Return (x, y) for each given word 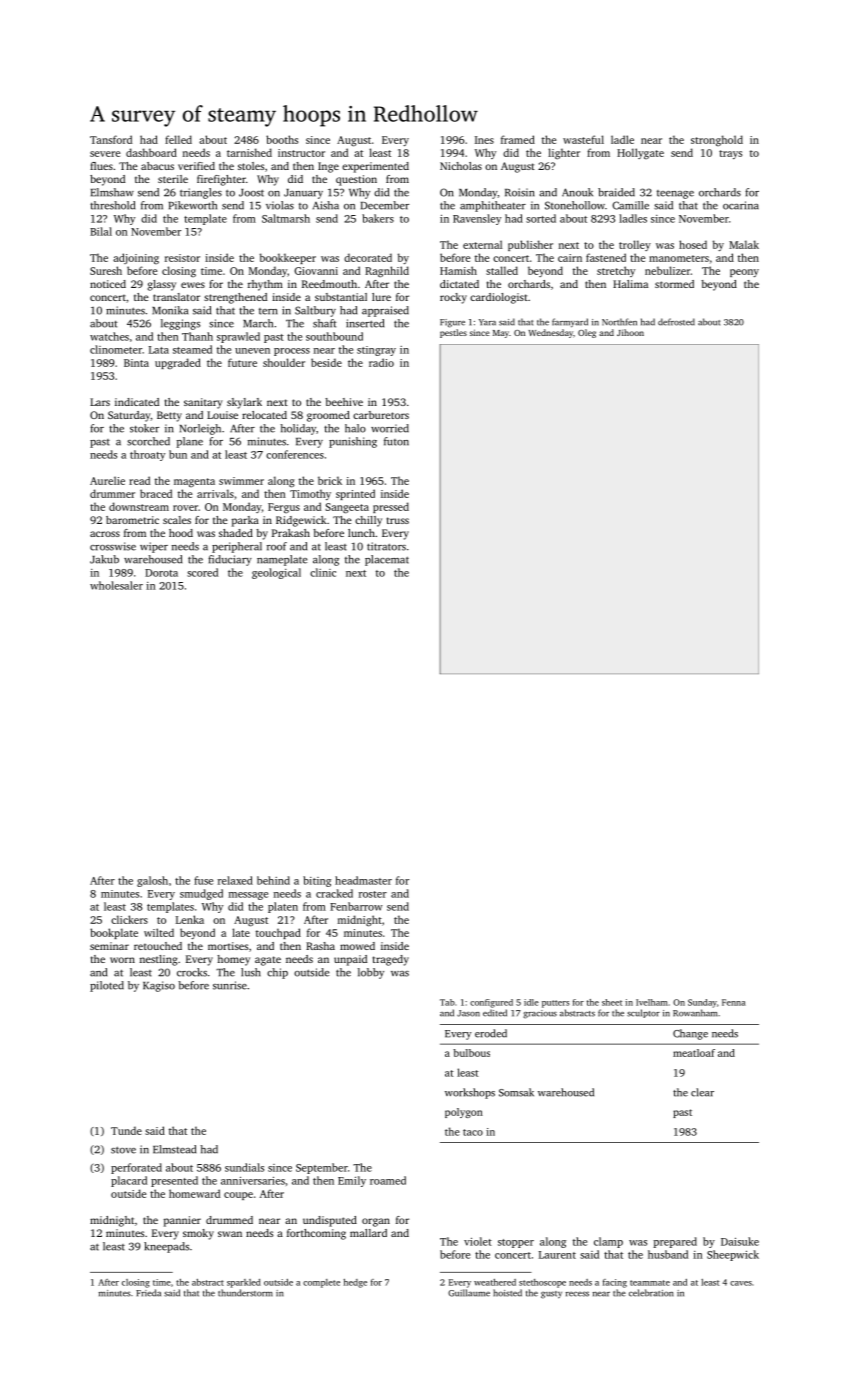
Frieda (148, 1293)
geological (276, 573)
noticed (108, 284)
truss (398, 520)
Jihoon (630, 332)
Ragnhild (387, 272)
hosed (693, 244)
